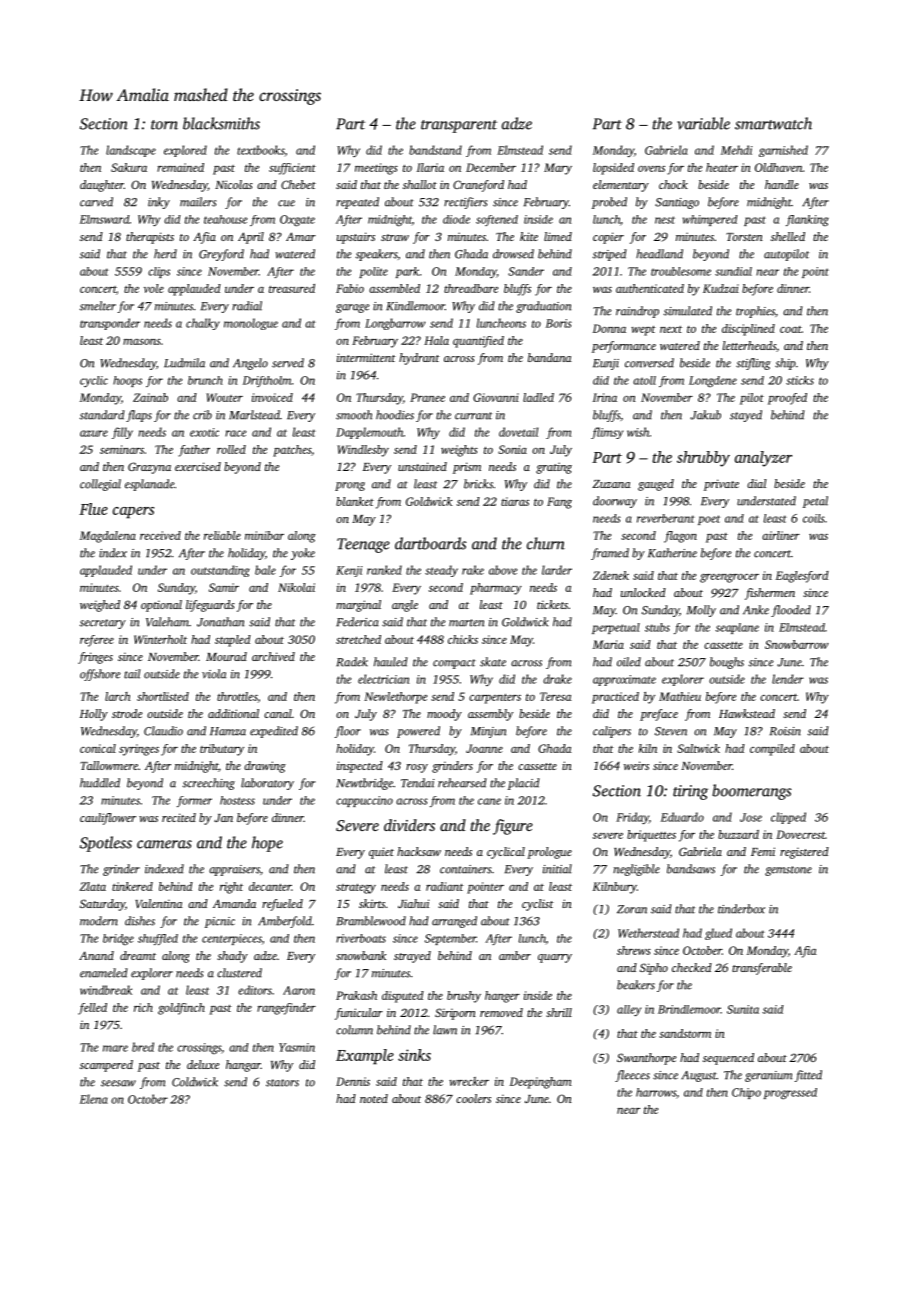 This screenshot has width=908, height=1316. I want to click on Fabio, so click(350, 288).
